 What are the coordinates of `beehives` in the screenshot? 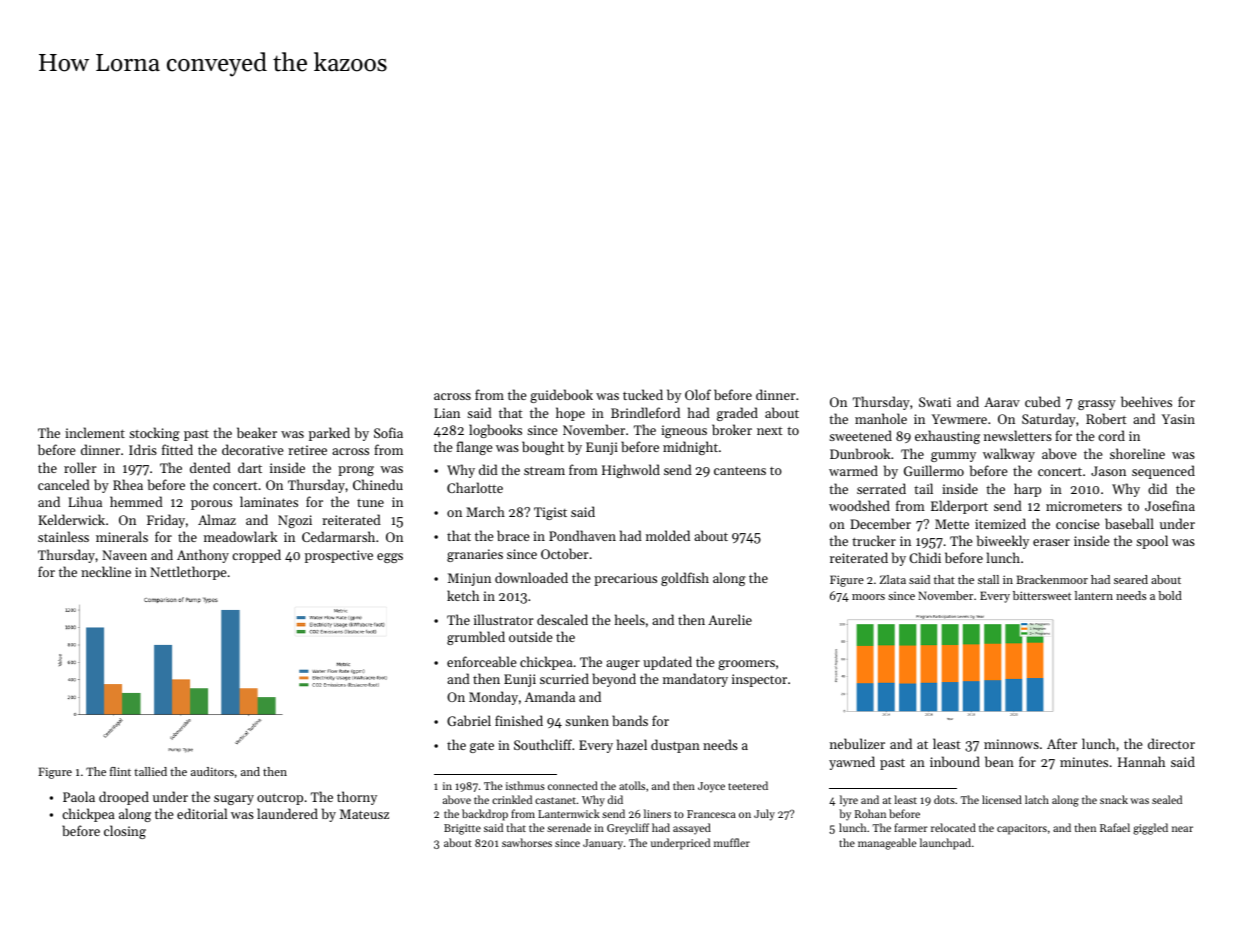 It's located at (1146, 401).
